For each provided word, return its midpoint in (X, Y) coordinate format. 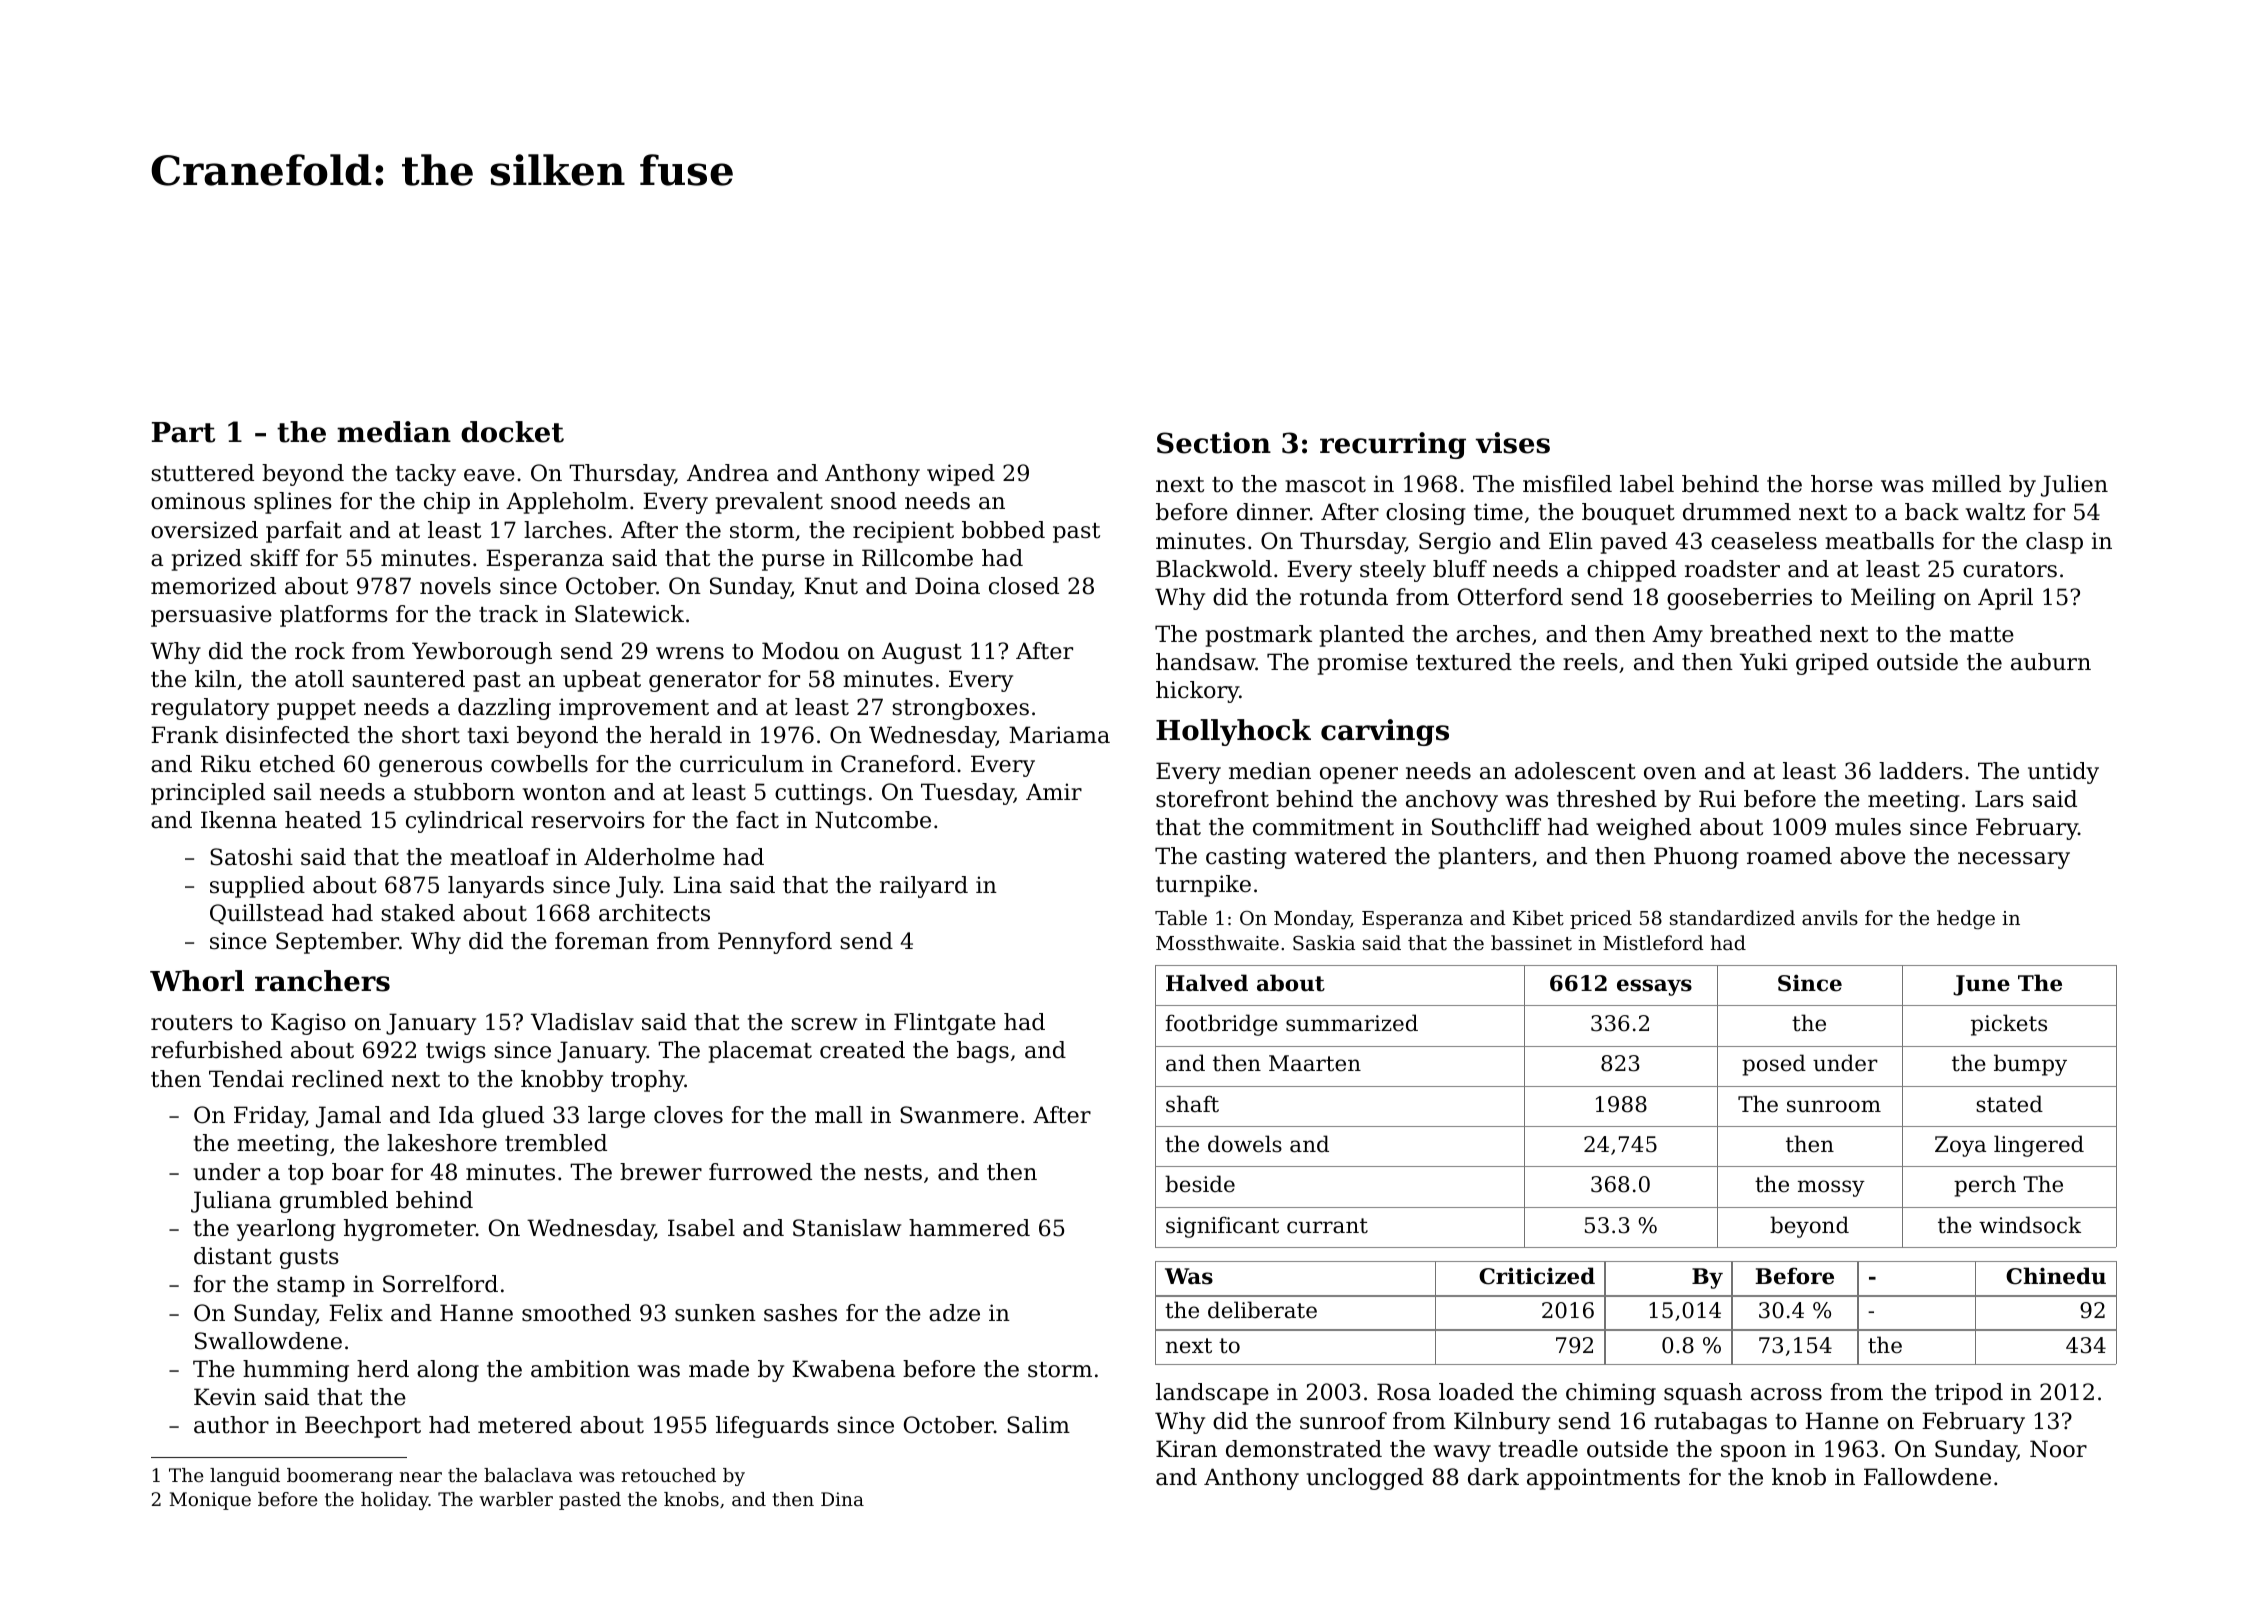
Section (1214, 443)
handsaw (1205, 662)
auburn (2051, 662)
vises (1513, 443)
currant (1327, 1226)
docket (512, 432)
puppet (316, 710)
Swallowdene (268, 1341)
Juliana (231, 1202)
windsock (2030, 1225)
